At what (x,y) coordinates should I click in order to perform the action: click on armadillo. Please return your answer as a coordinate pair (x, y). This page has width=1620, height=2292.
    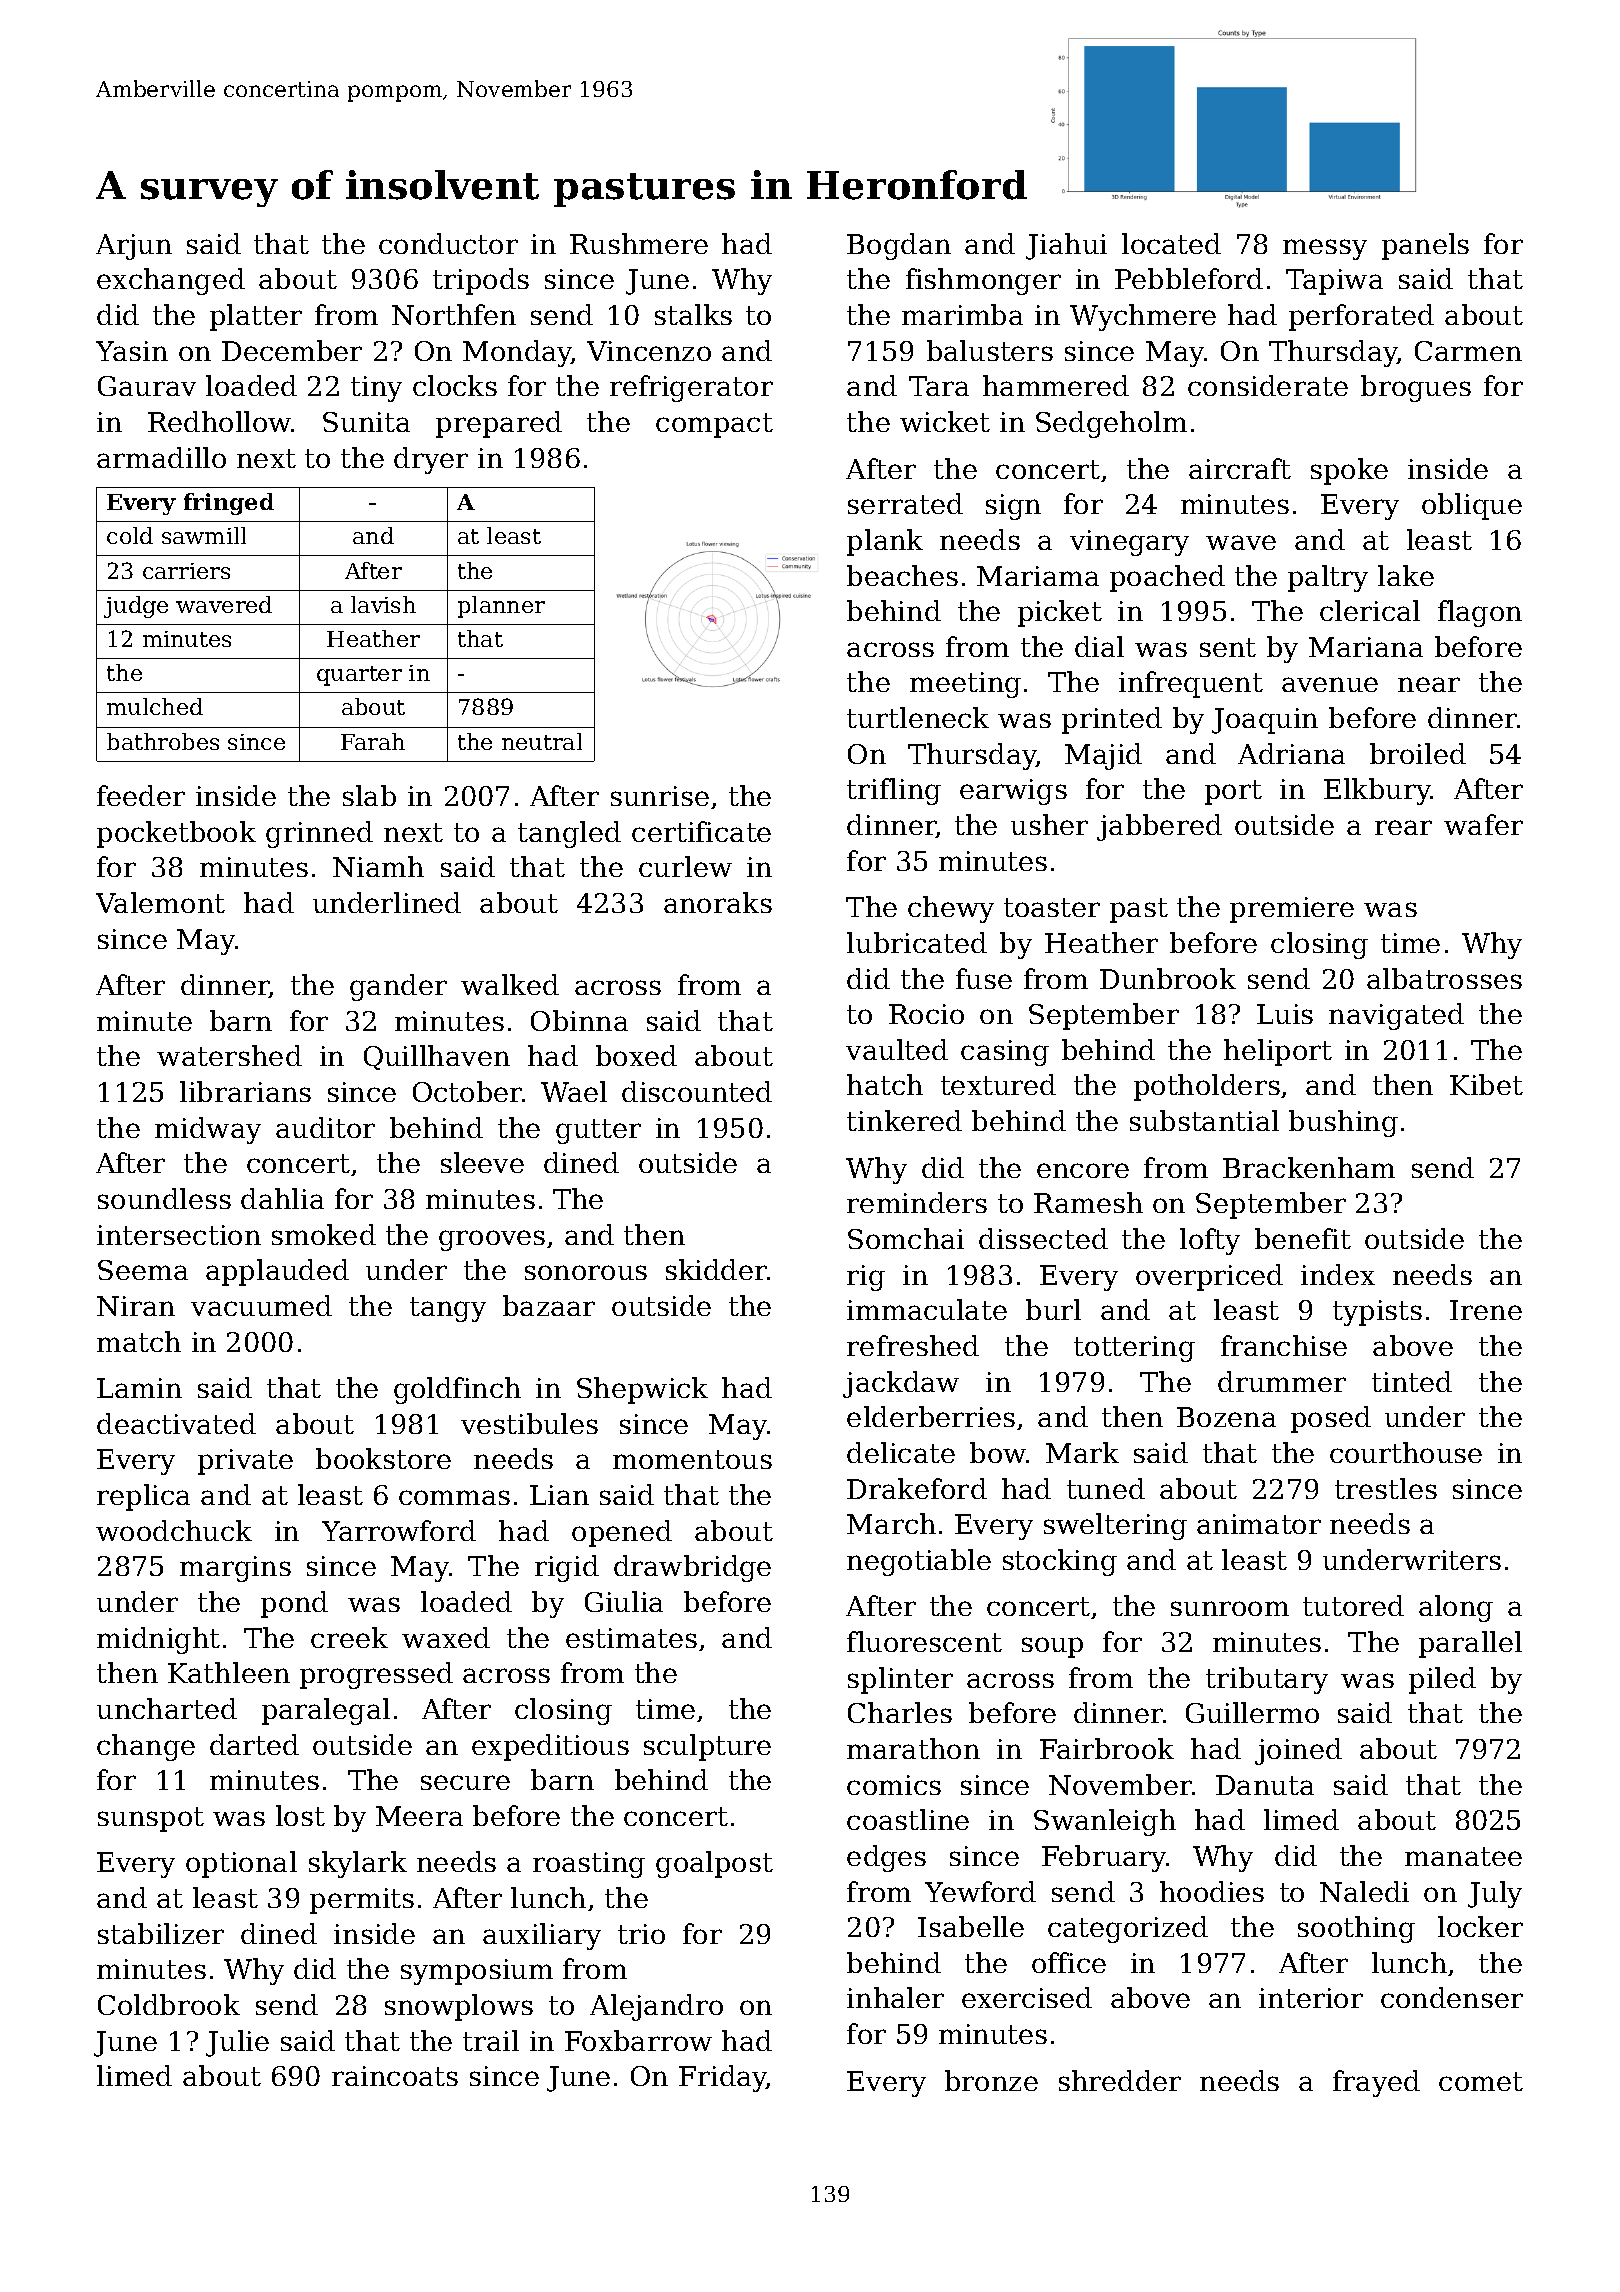
    Looking at the image, I should click on (161, 457).
